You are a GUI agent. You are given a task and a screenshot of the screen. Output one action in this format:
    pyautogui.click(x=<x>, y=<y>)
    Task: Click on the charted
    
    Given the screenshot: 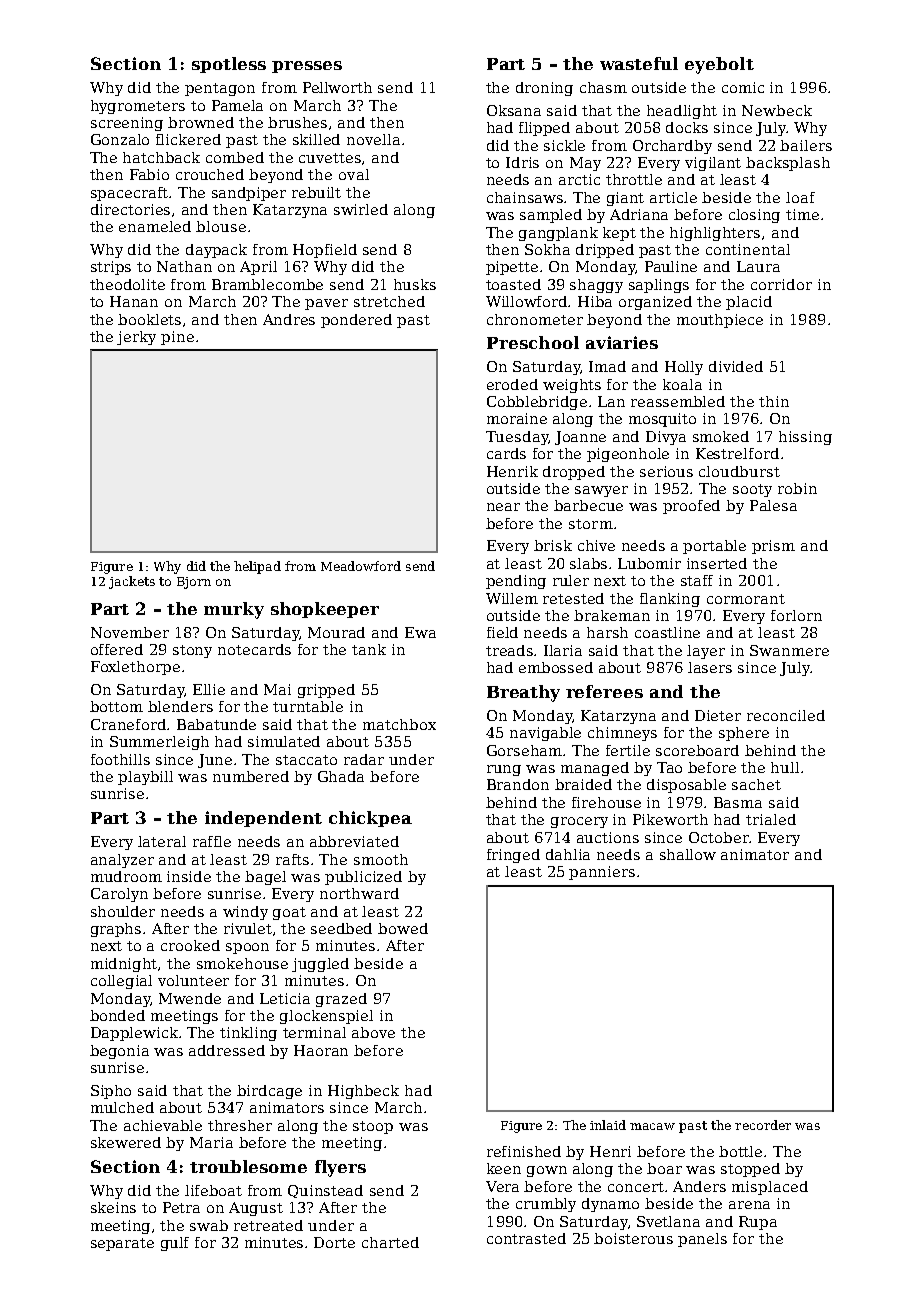 What is the action you would take?
    pyautogui.click(x=390, y=1242)
